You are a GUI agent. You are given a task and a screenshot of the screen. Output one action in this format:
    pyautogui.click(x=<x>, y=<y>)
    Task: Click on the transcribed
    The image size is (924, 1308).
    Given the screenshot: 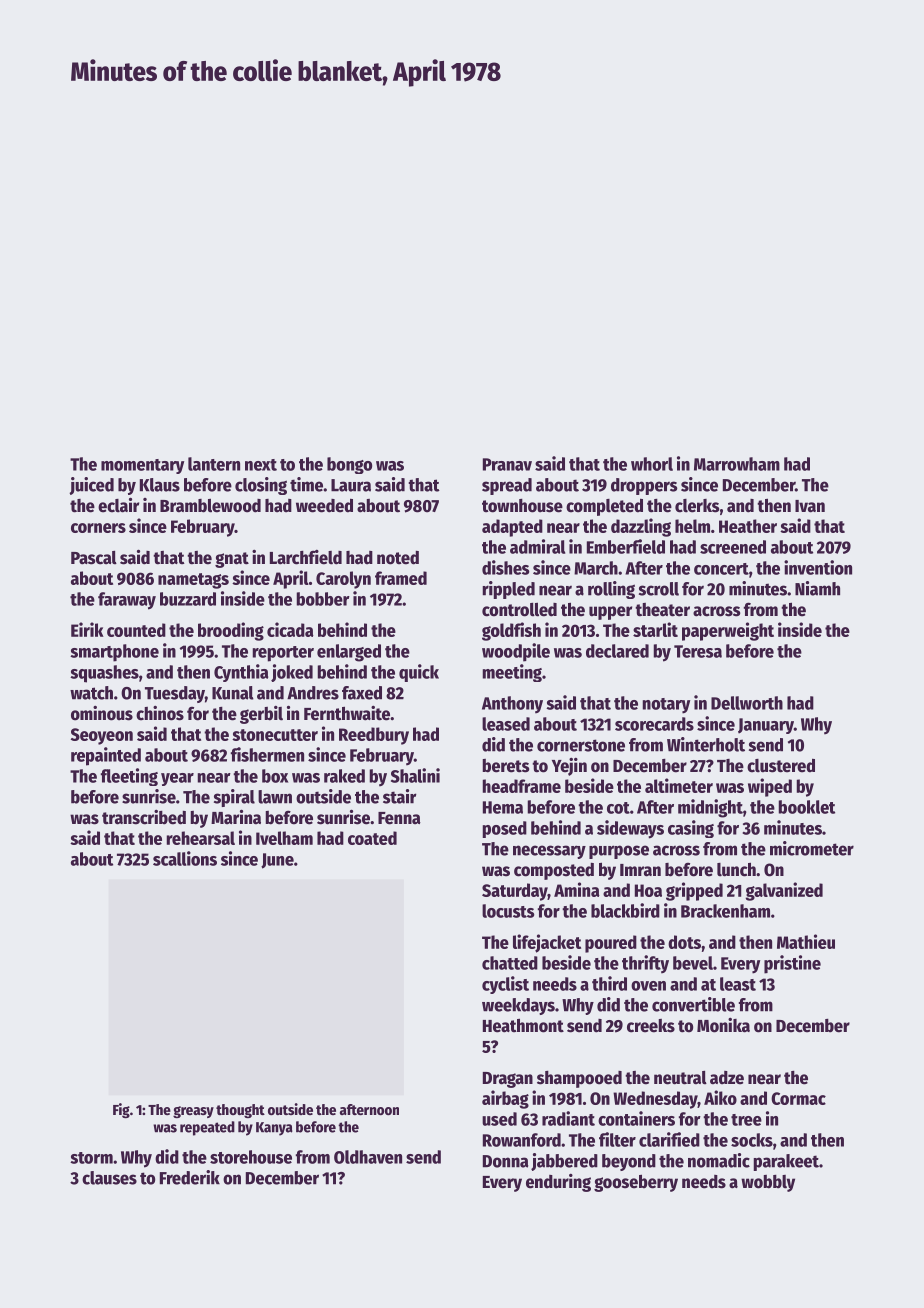 What is the action you would take?
    pyautogui.click(x=144, y=817)
